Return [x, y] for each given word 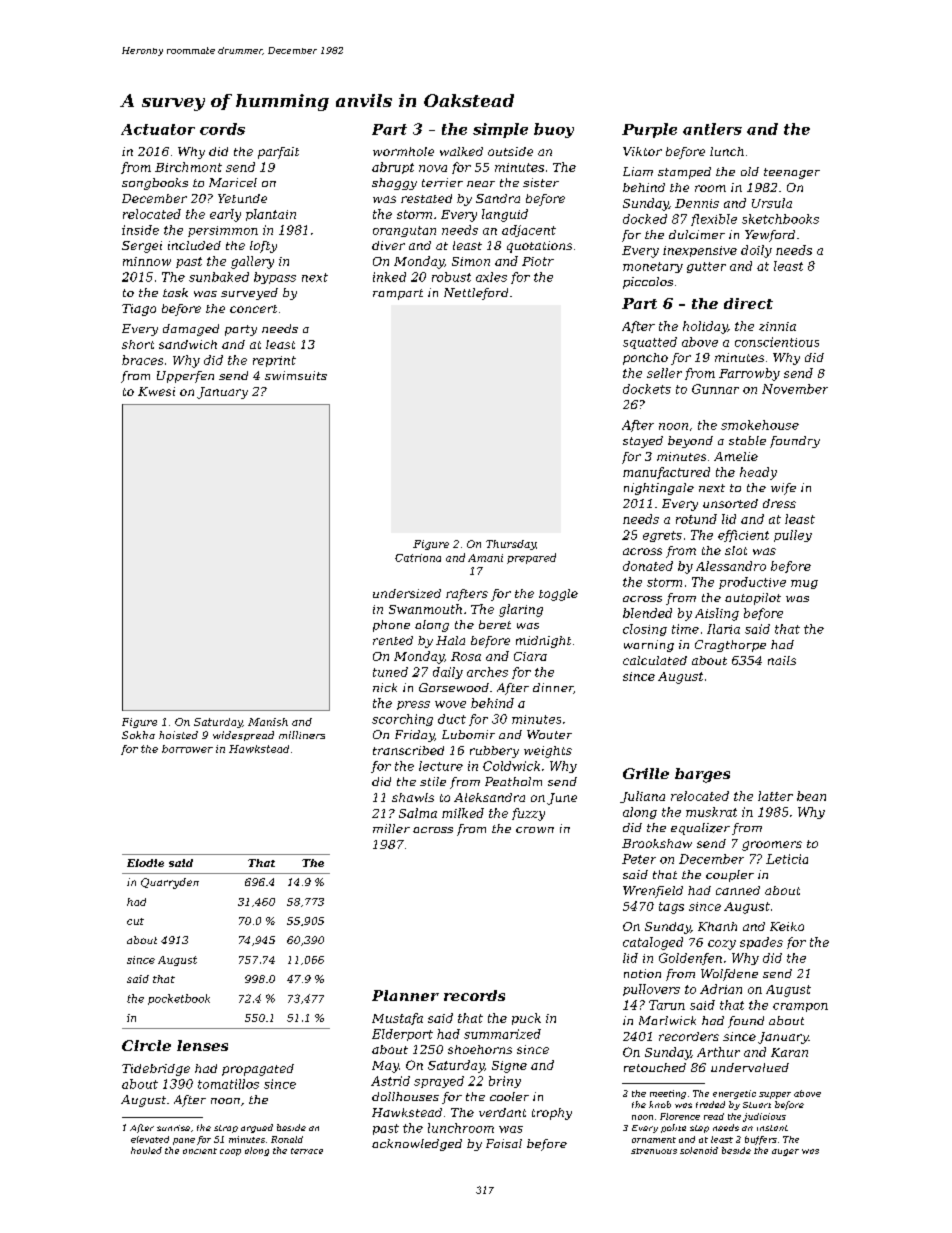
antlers [712, 129]
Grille [646, 773]
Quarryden [170, 883]
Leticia [787, 859]
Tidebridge [156, 1070]
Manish [268, 722]
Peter [639, 859]
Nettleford [476, 294]
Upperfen [185, 377]
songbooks [155, 184]
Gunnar [715, 389]
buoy [554, 130]
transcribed [408, 750]
